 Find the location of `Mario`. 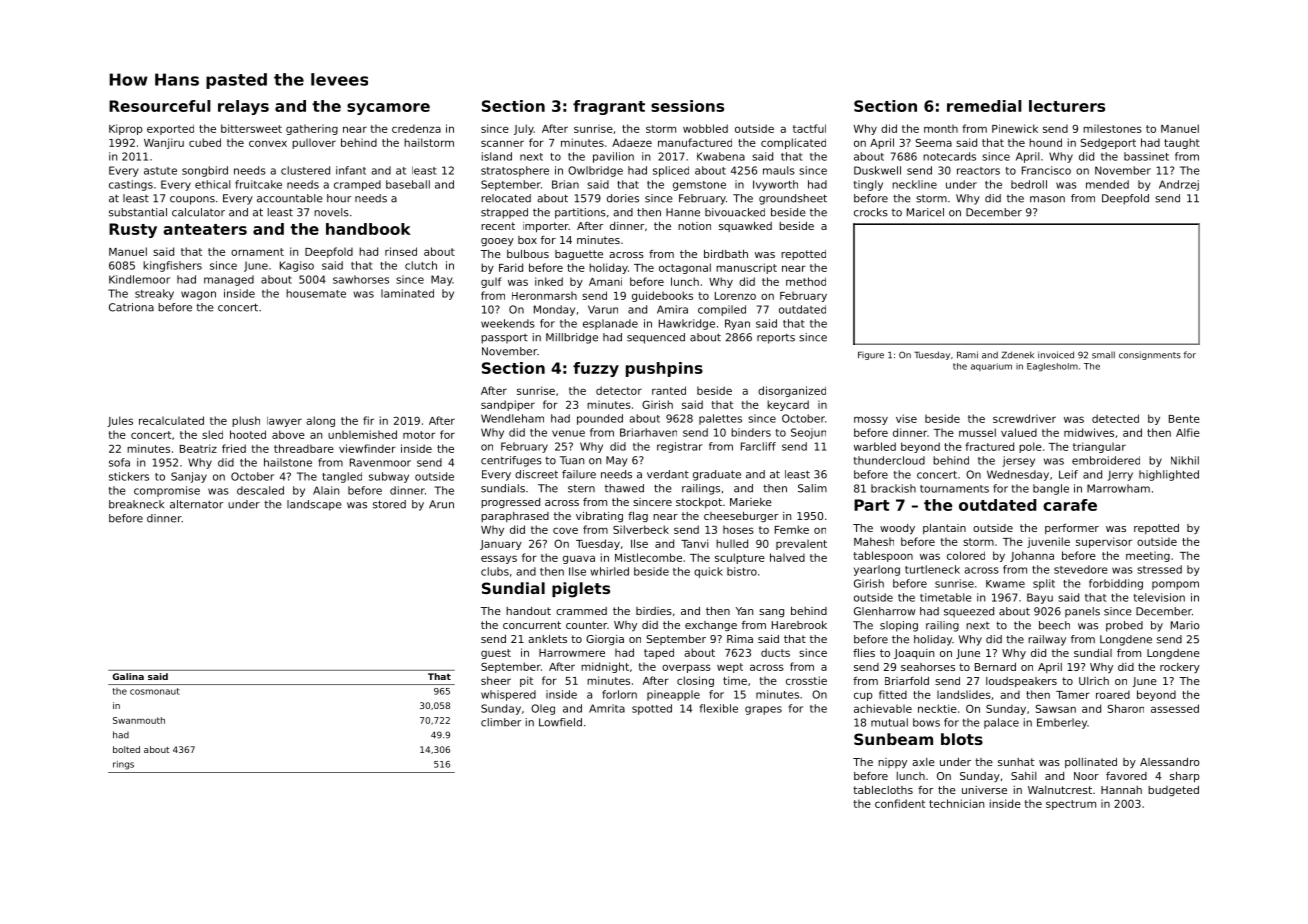

Mario is located at coordinates (1185, 625).
